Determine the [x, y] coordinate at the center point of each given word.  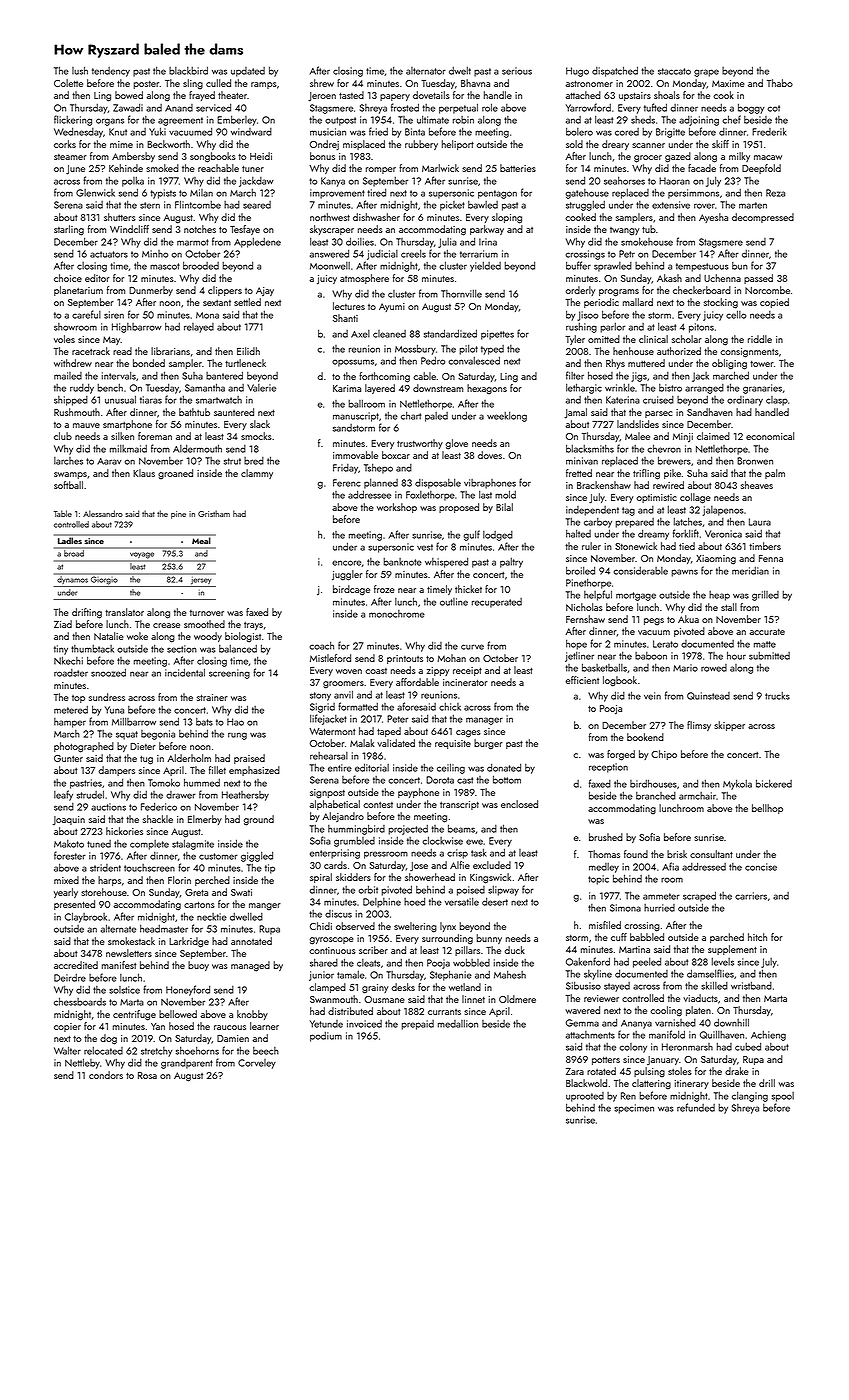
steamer [70, 157]
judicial [382, 255]
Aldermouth [197, 448]
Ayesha [713, 218]
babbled [647, 937]
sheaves [757, 485]
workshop [397, 508]
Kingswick [490, 878]
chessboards [80, 1001]
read [122, 351]
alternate [118, 928]
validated [396, 743]
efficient [582, 680]
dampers [116, 771]
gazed [678, 157]
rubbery [421, 145]
